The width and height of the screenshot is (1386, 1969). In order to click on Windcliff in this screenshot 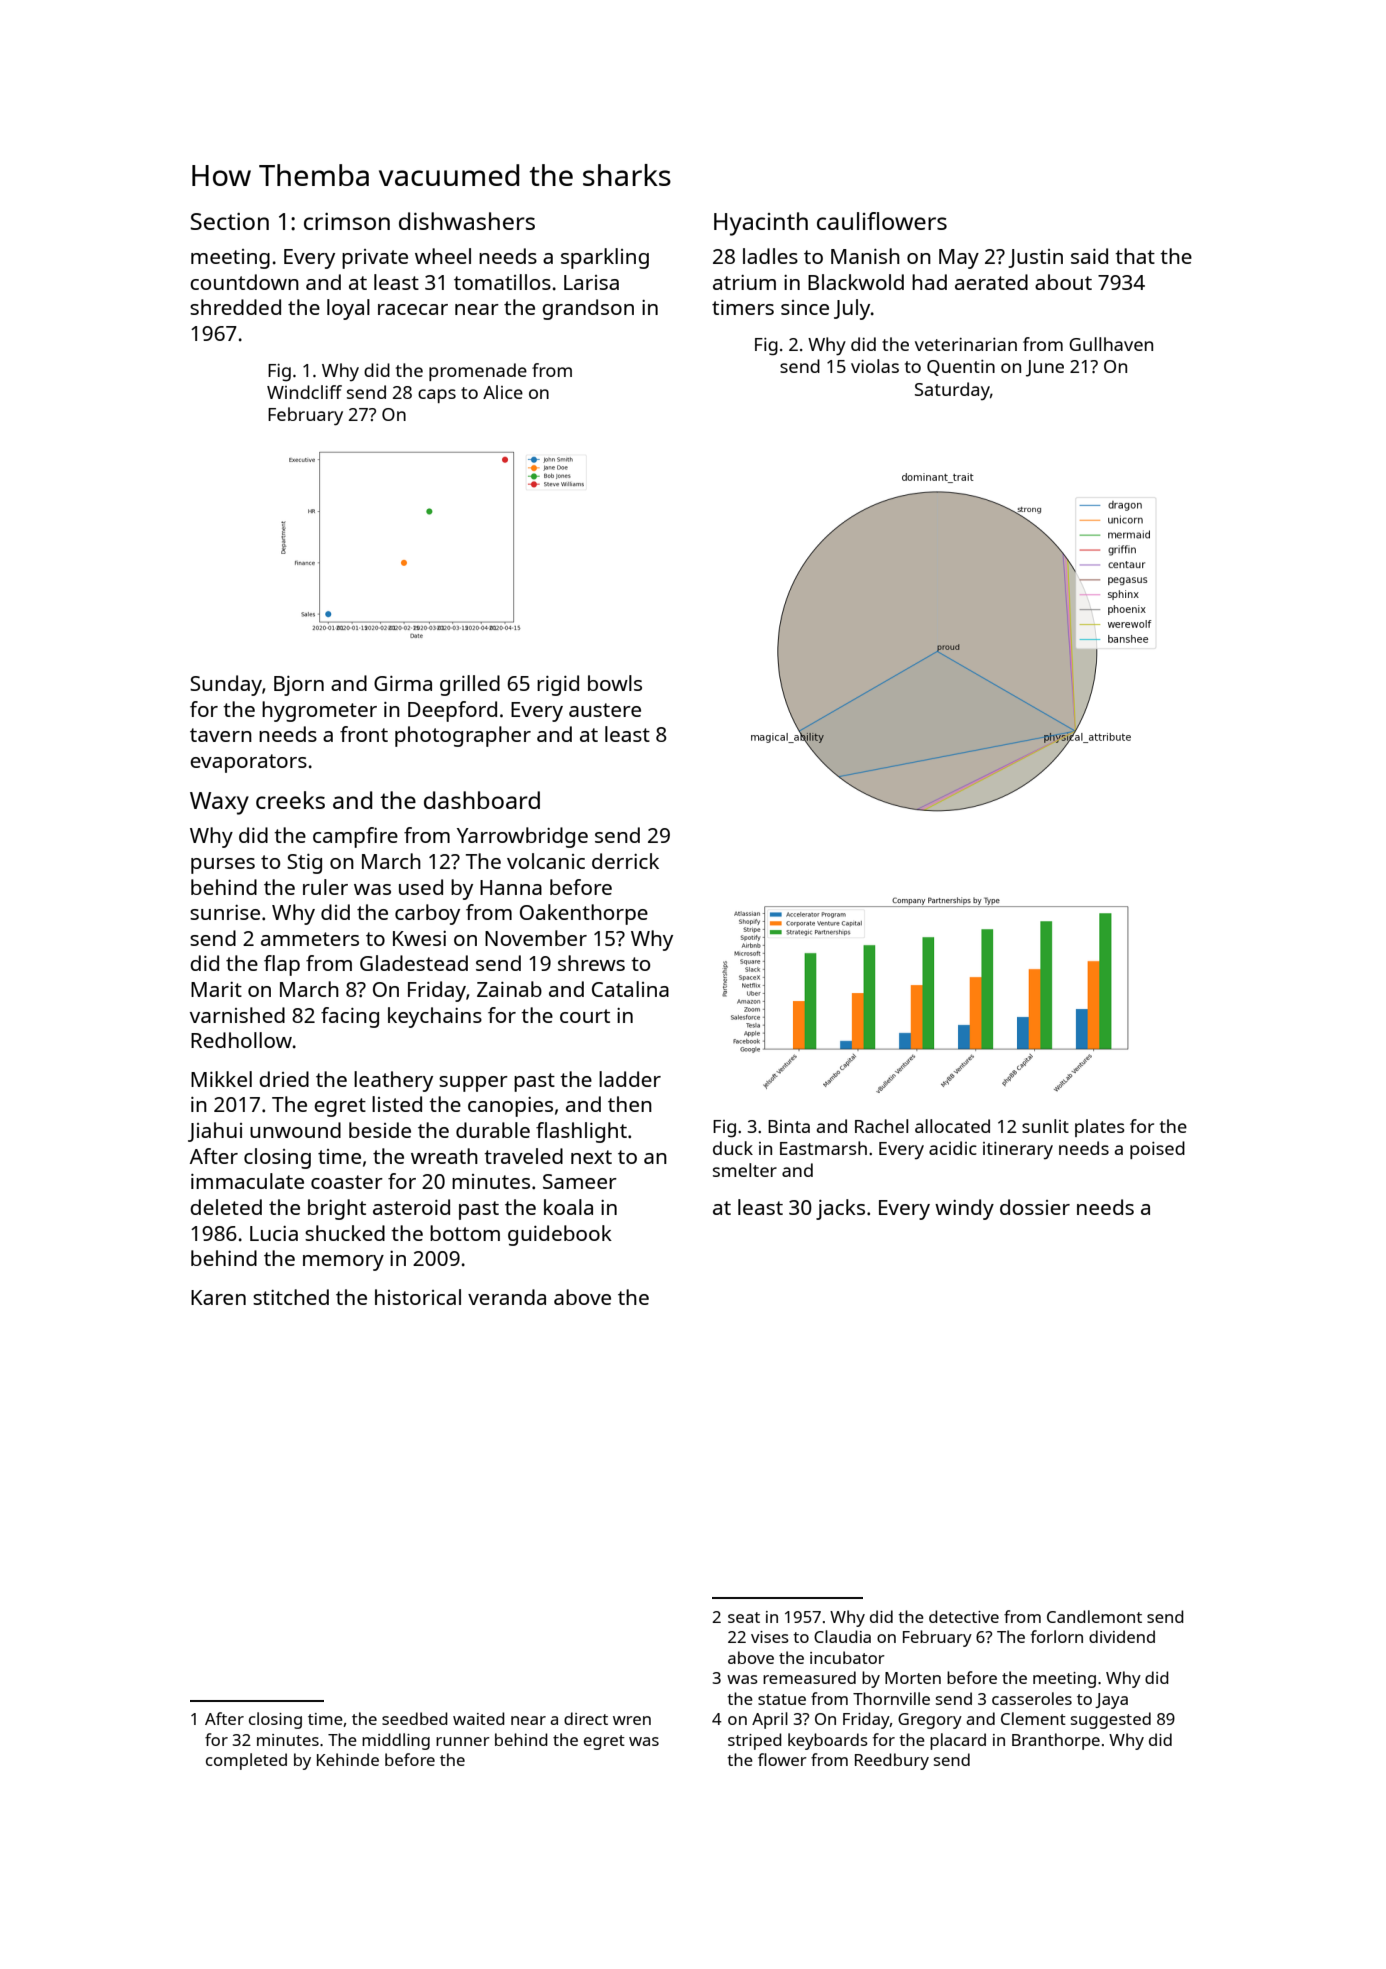, I will do `click(304, 392)`.
